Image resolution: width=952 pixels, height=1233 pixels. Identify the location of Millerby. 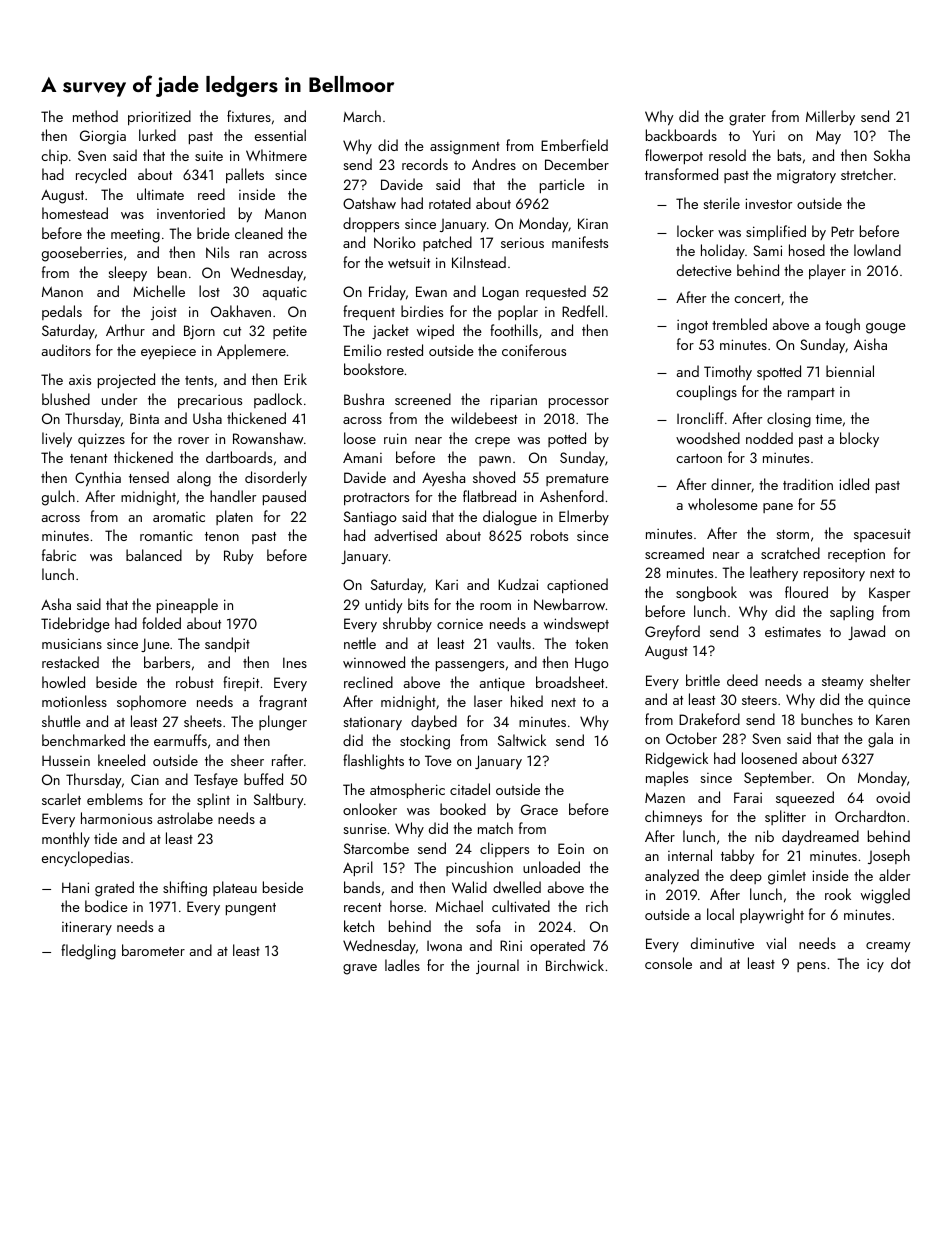
(830, 117).
